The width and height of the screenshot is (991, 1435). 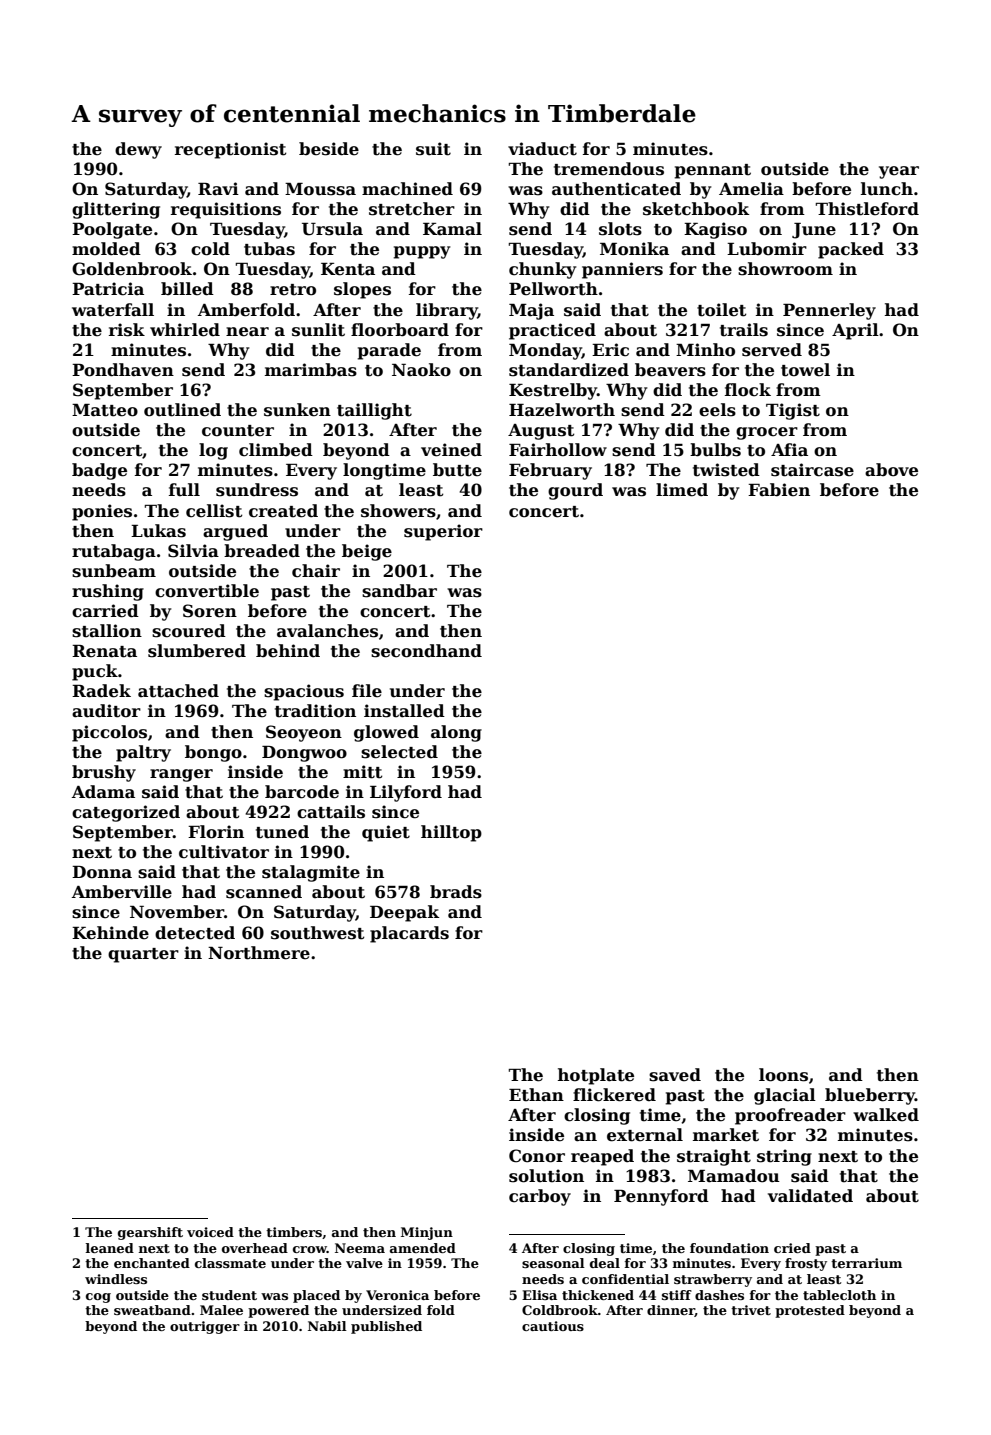 What do you see at coordinates (456, 733) in the screenshot?
I see `along` at bounding box center [456, 733].
